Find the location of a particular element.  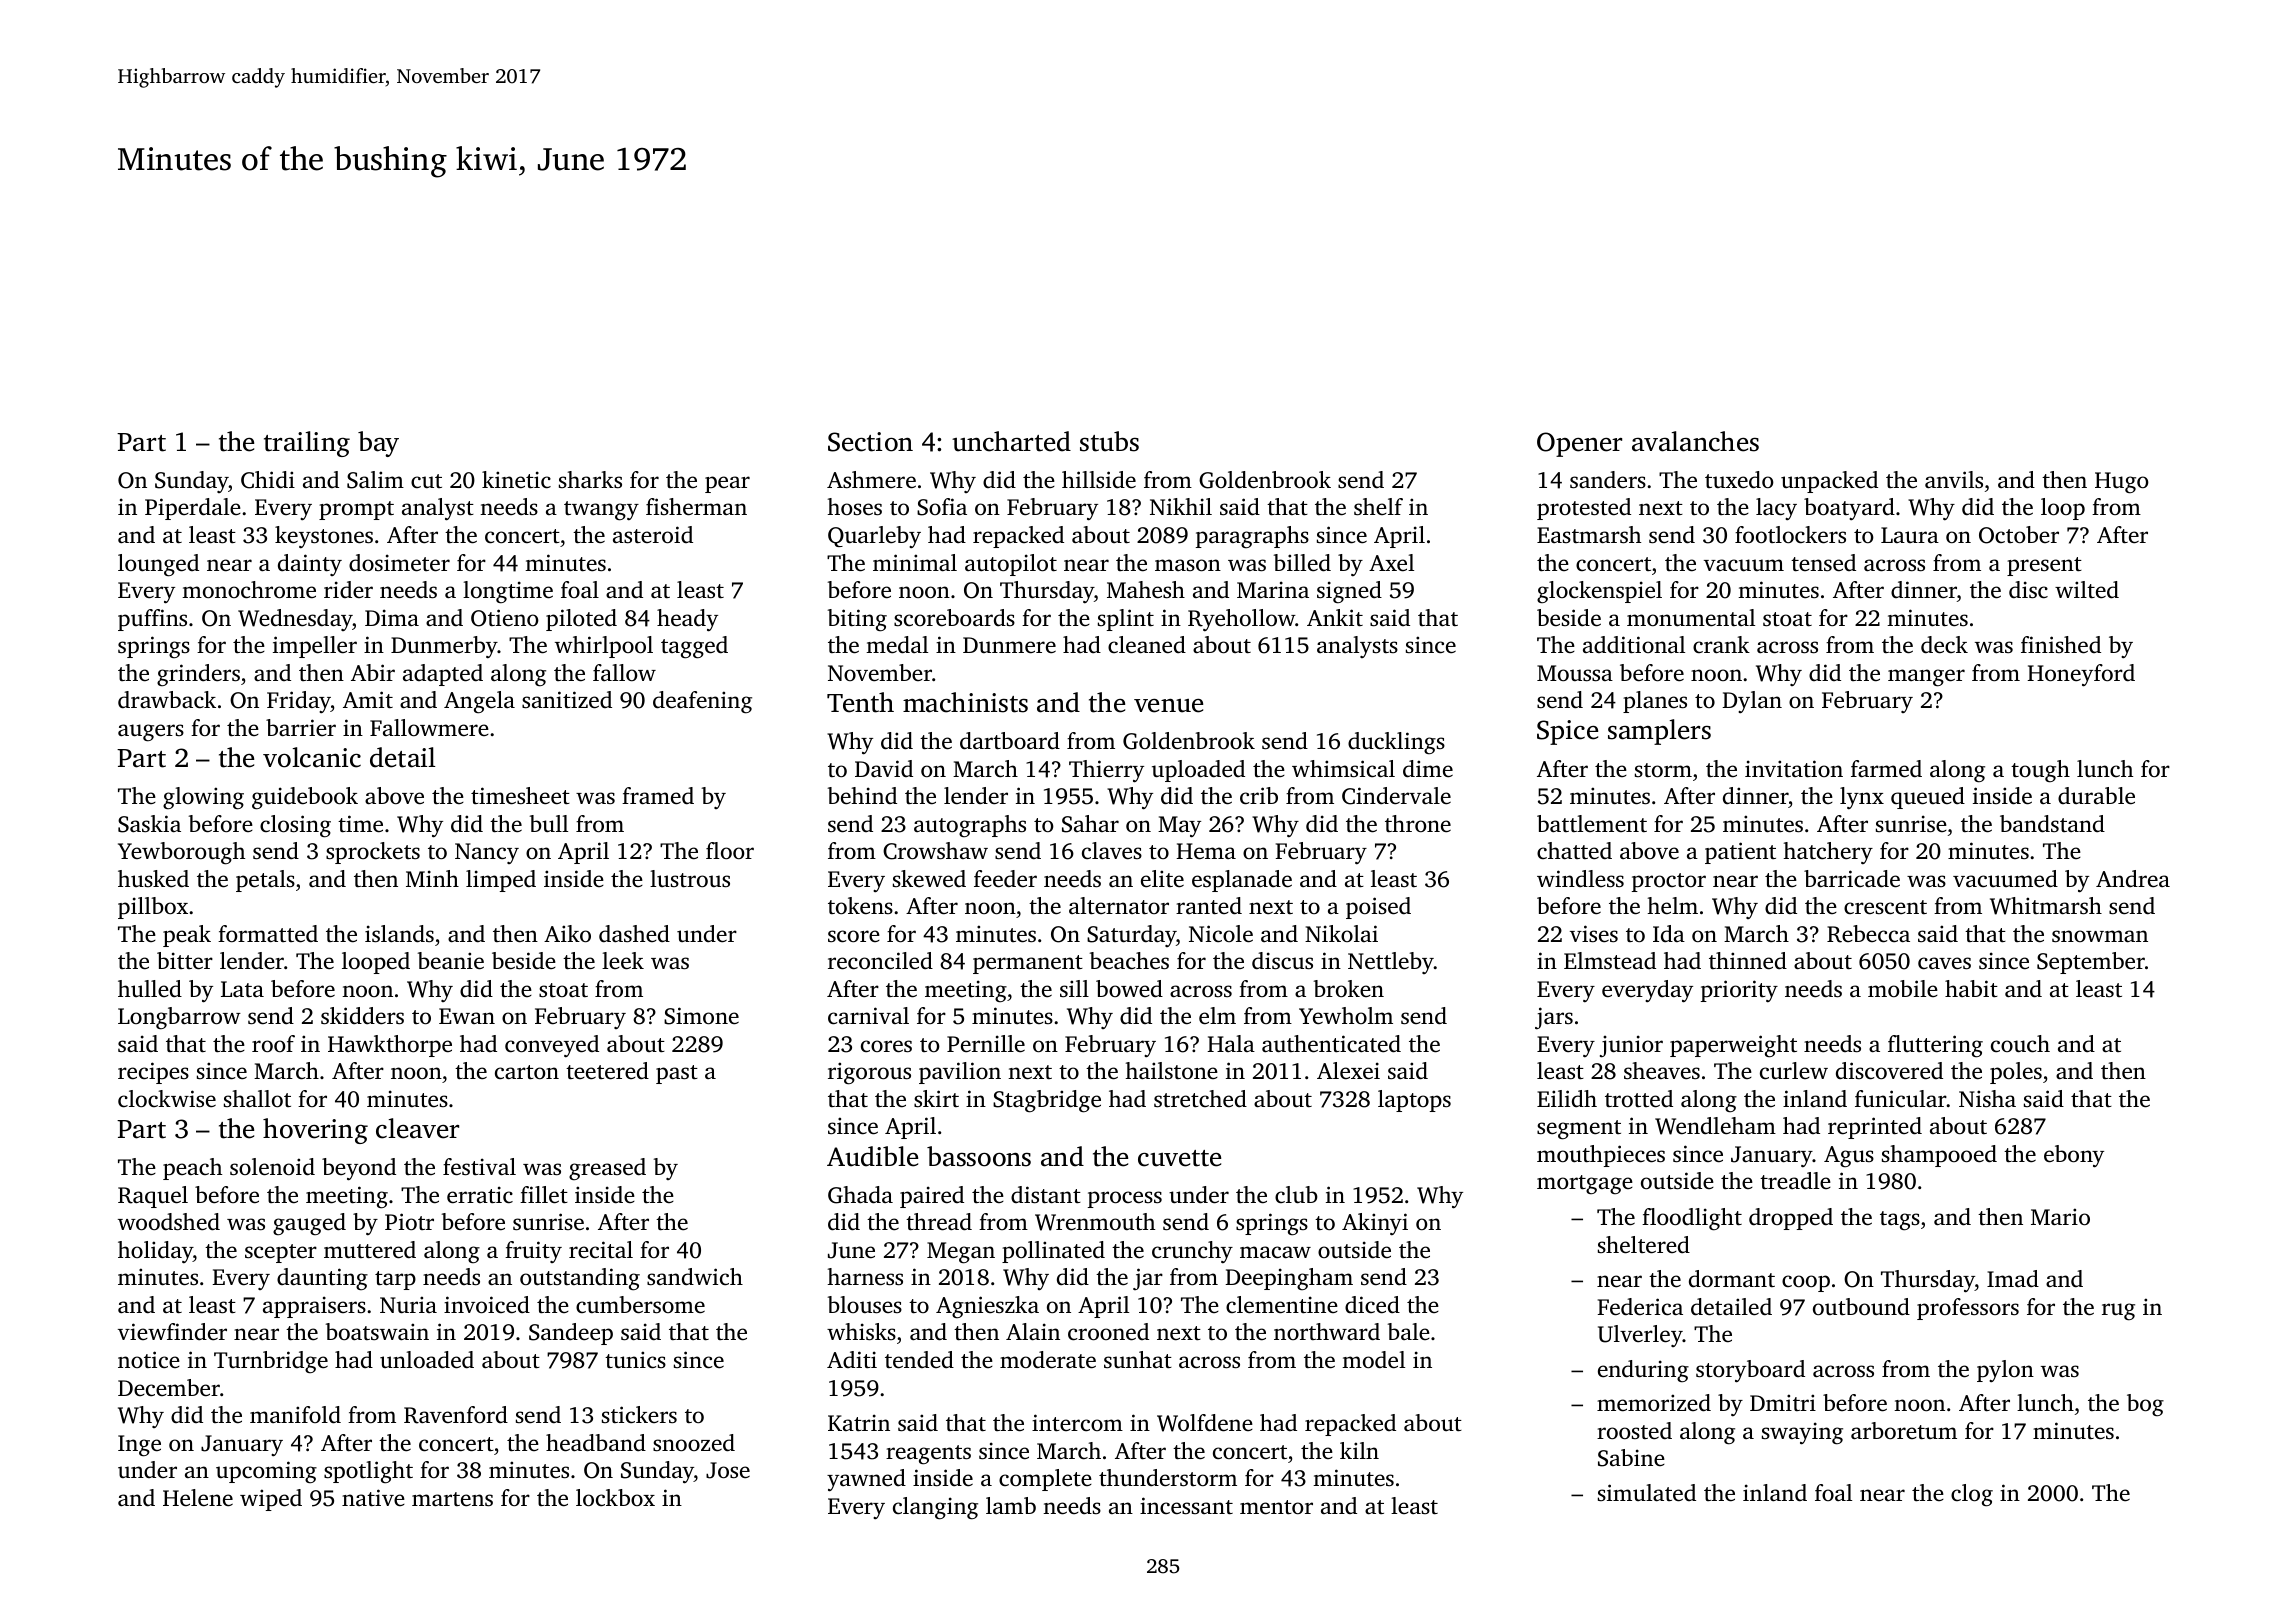

bandstand is located at coordinates (2052, 824).
